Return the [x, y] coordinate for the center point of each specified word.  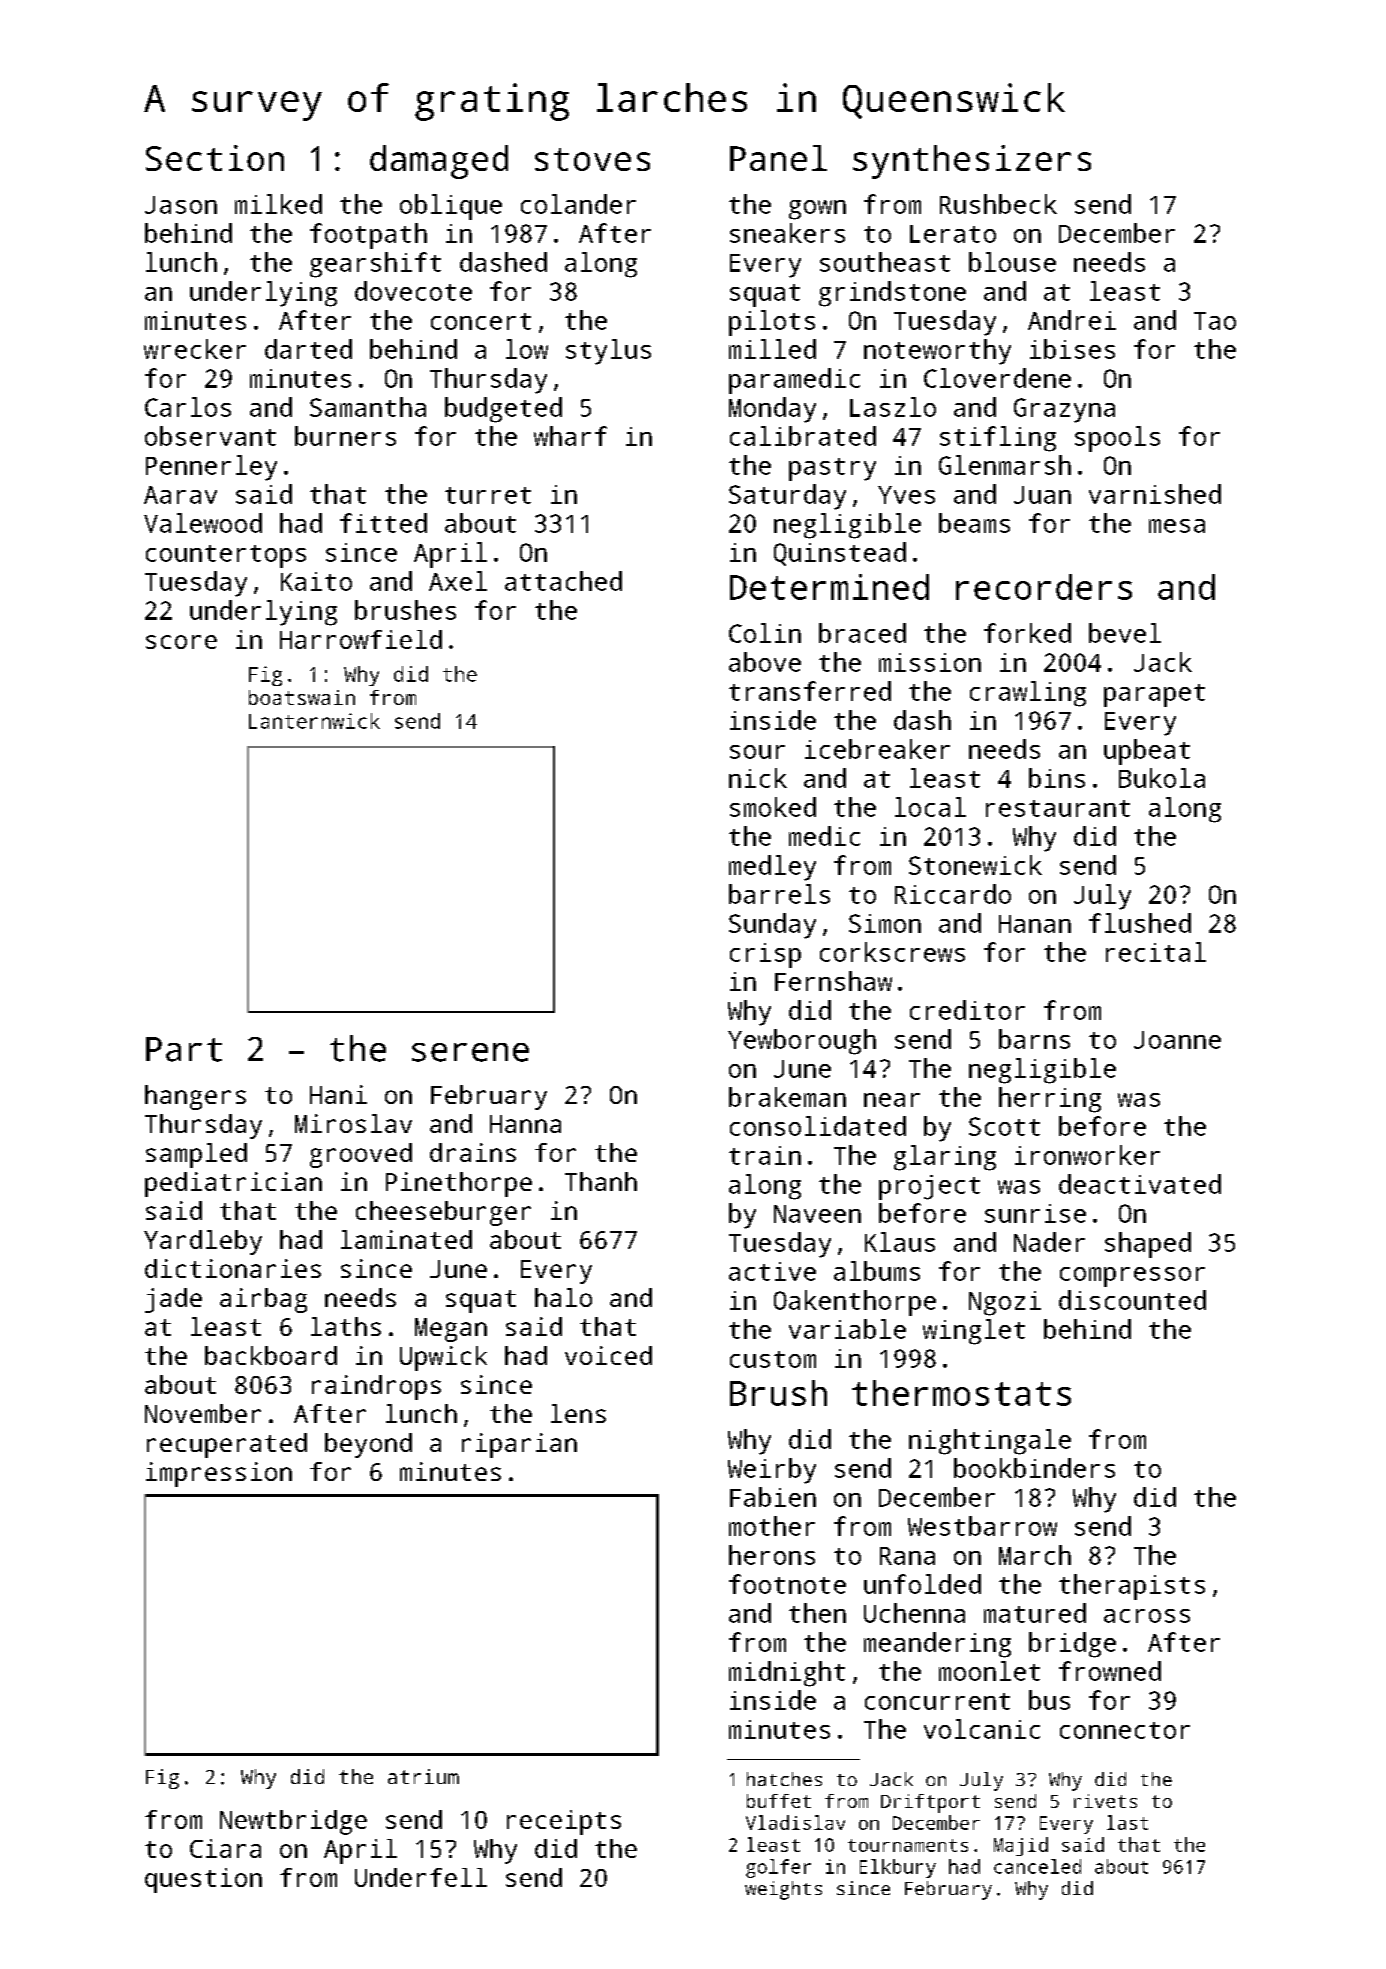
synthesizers [972, 162]
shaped [1148, 1245]
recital [1156, 952]
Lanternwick [314, 721]
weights [783, 1890]
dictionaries [233, 1268]
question [203, 1880]
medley [772, 868]
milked [278, 204]
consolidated [818, 1126]
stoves [592, 159]
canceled [1037, 1866]
